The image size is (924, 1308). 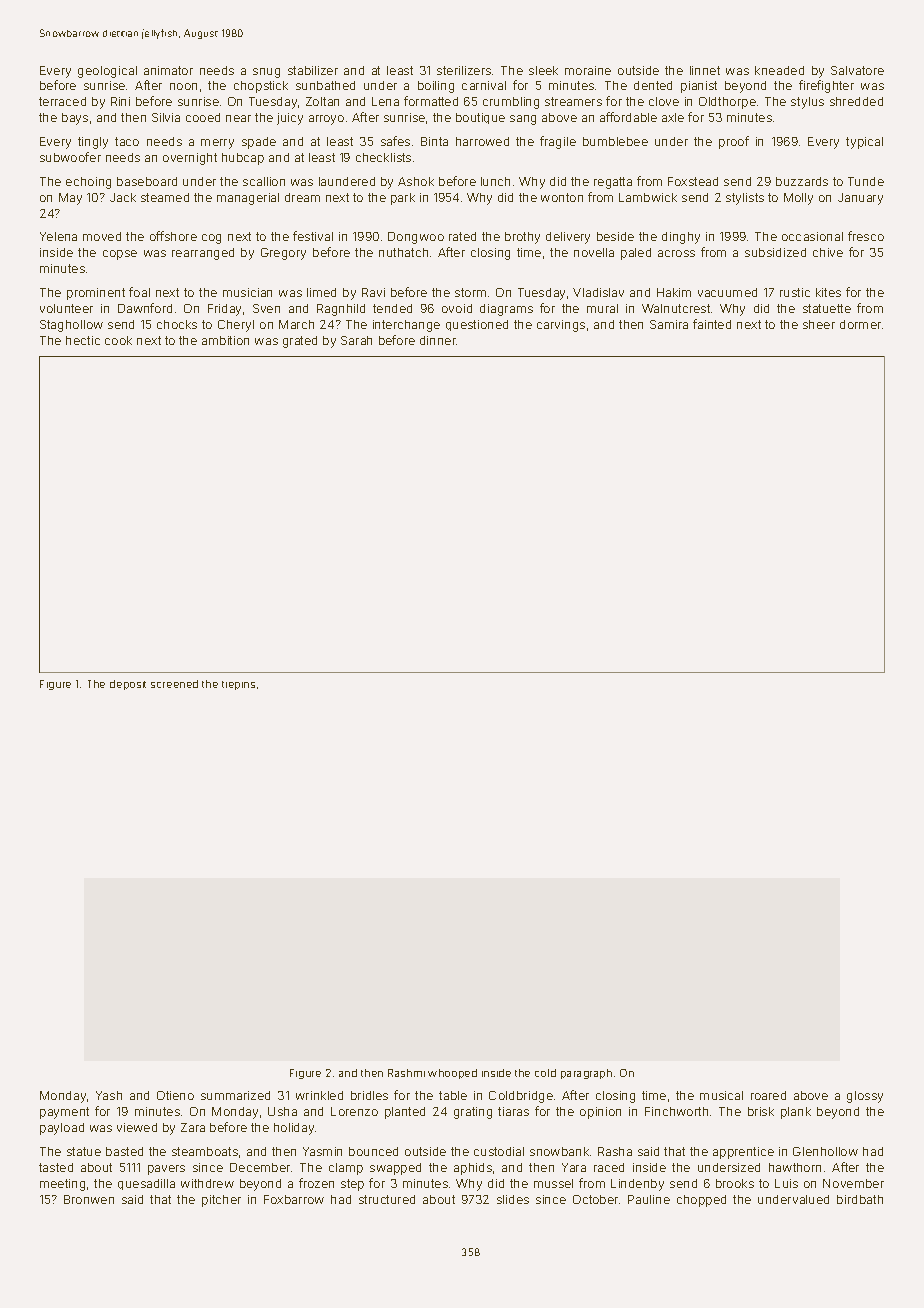 What do you see at coordinates (860, 1199) in the page?
I see `birdbath` at bounding box center [860, 1199].
